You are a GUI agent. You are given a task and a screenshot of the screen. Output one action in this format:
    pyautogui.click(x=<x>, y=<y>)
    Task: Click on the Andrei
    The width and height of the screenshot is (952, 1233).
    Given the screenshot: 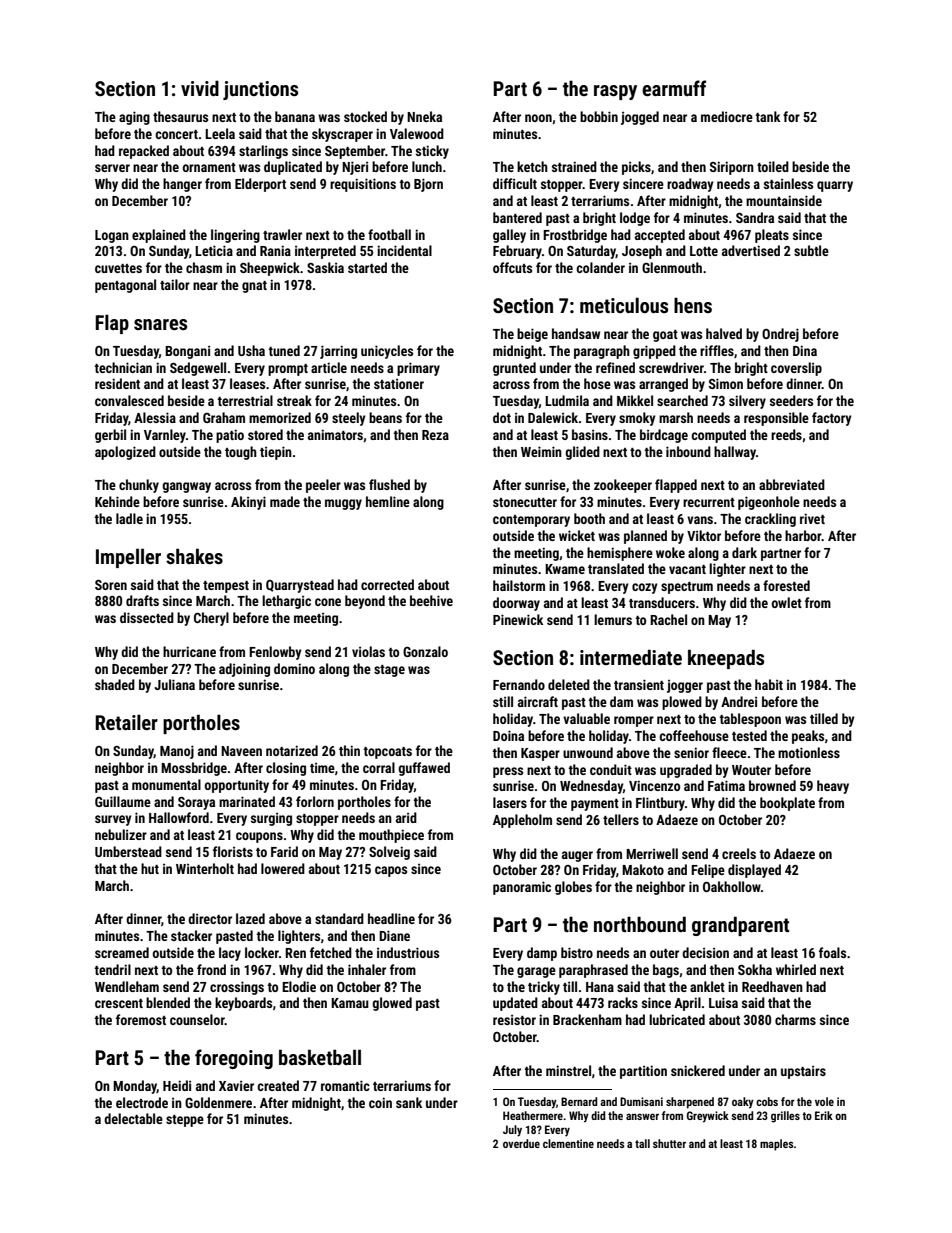 What is the action you would take?
    pyautogui.click(x=739, y=701)
